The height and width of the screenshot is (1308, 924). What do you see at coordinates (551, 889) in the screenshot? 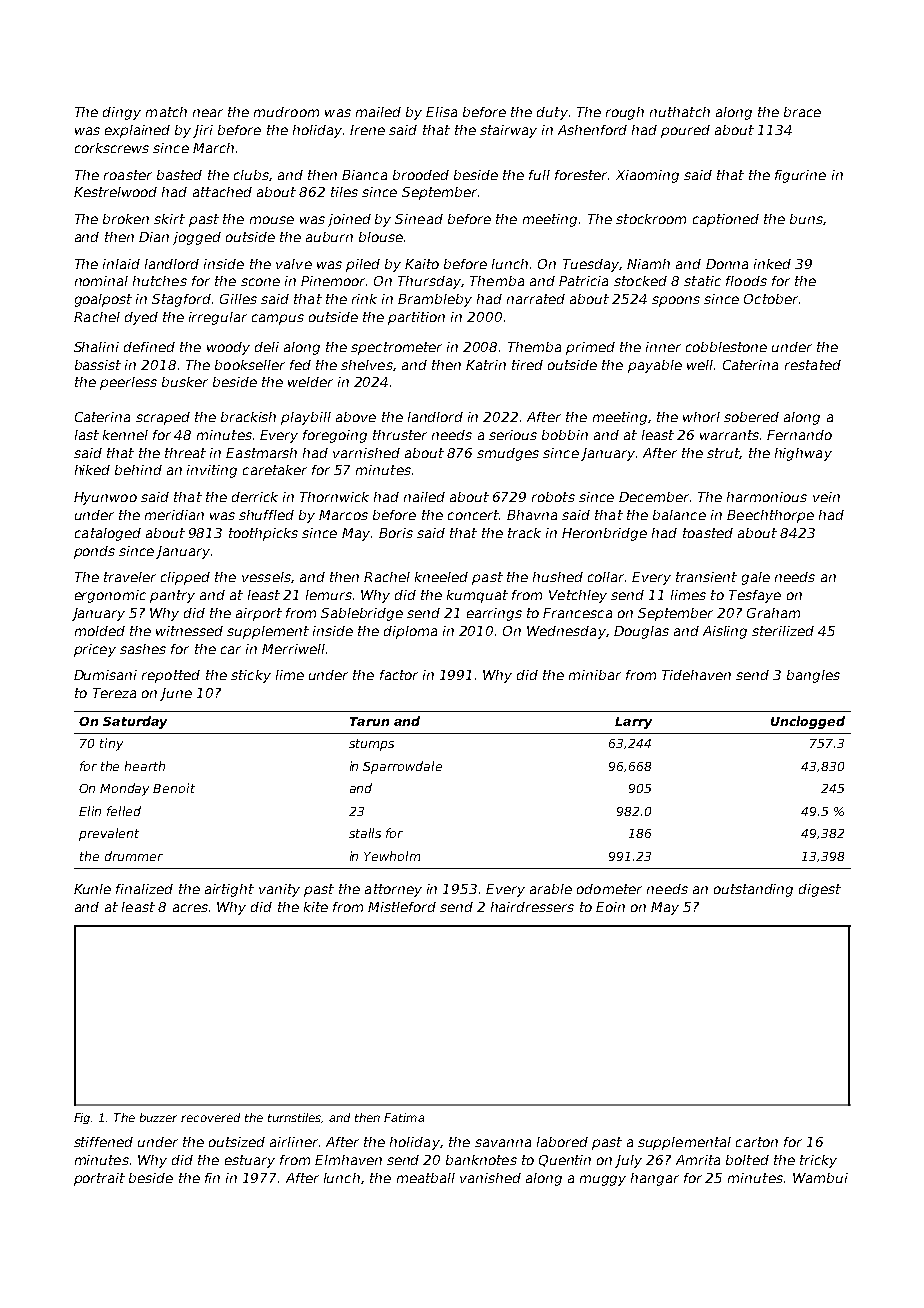
I see `arable` at bounding box center [551, 889].
